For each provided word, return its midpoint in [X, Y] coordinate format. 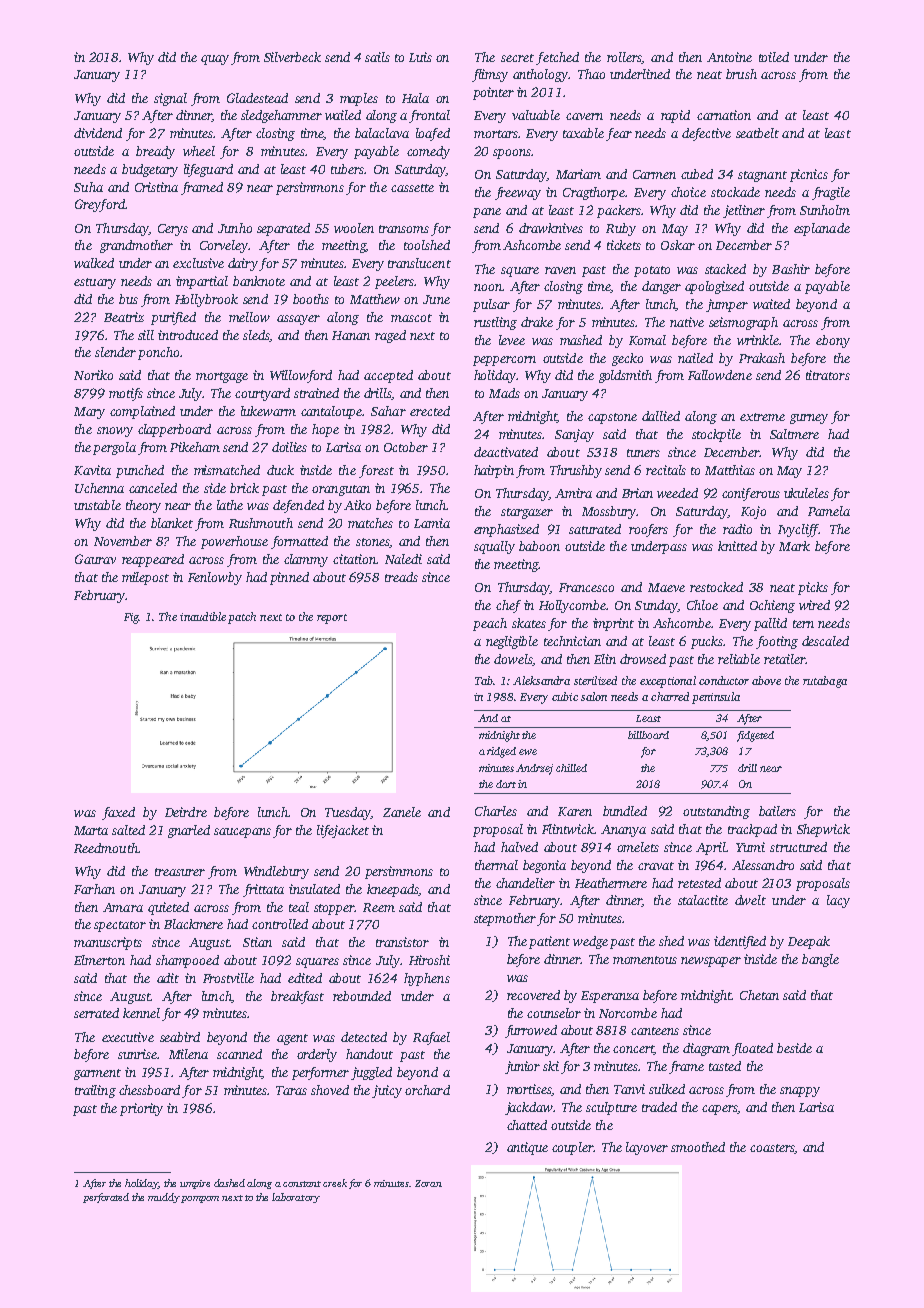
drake [537, 322]
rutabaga [825, 682]
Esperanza [610, 997]
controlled [280, 924]
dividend [98, 133]
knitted [737, 546]
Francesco [586, 587]
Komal [647, 340]
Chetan [759, 995]
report [332, 619]
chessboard [149, 1090]
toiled [774, 57]
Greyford [100, 205]
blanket [172, 523]
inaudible [203, 616]
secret [517, 58]
